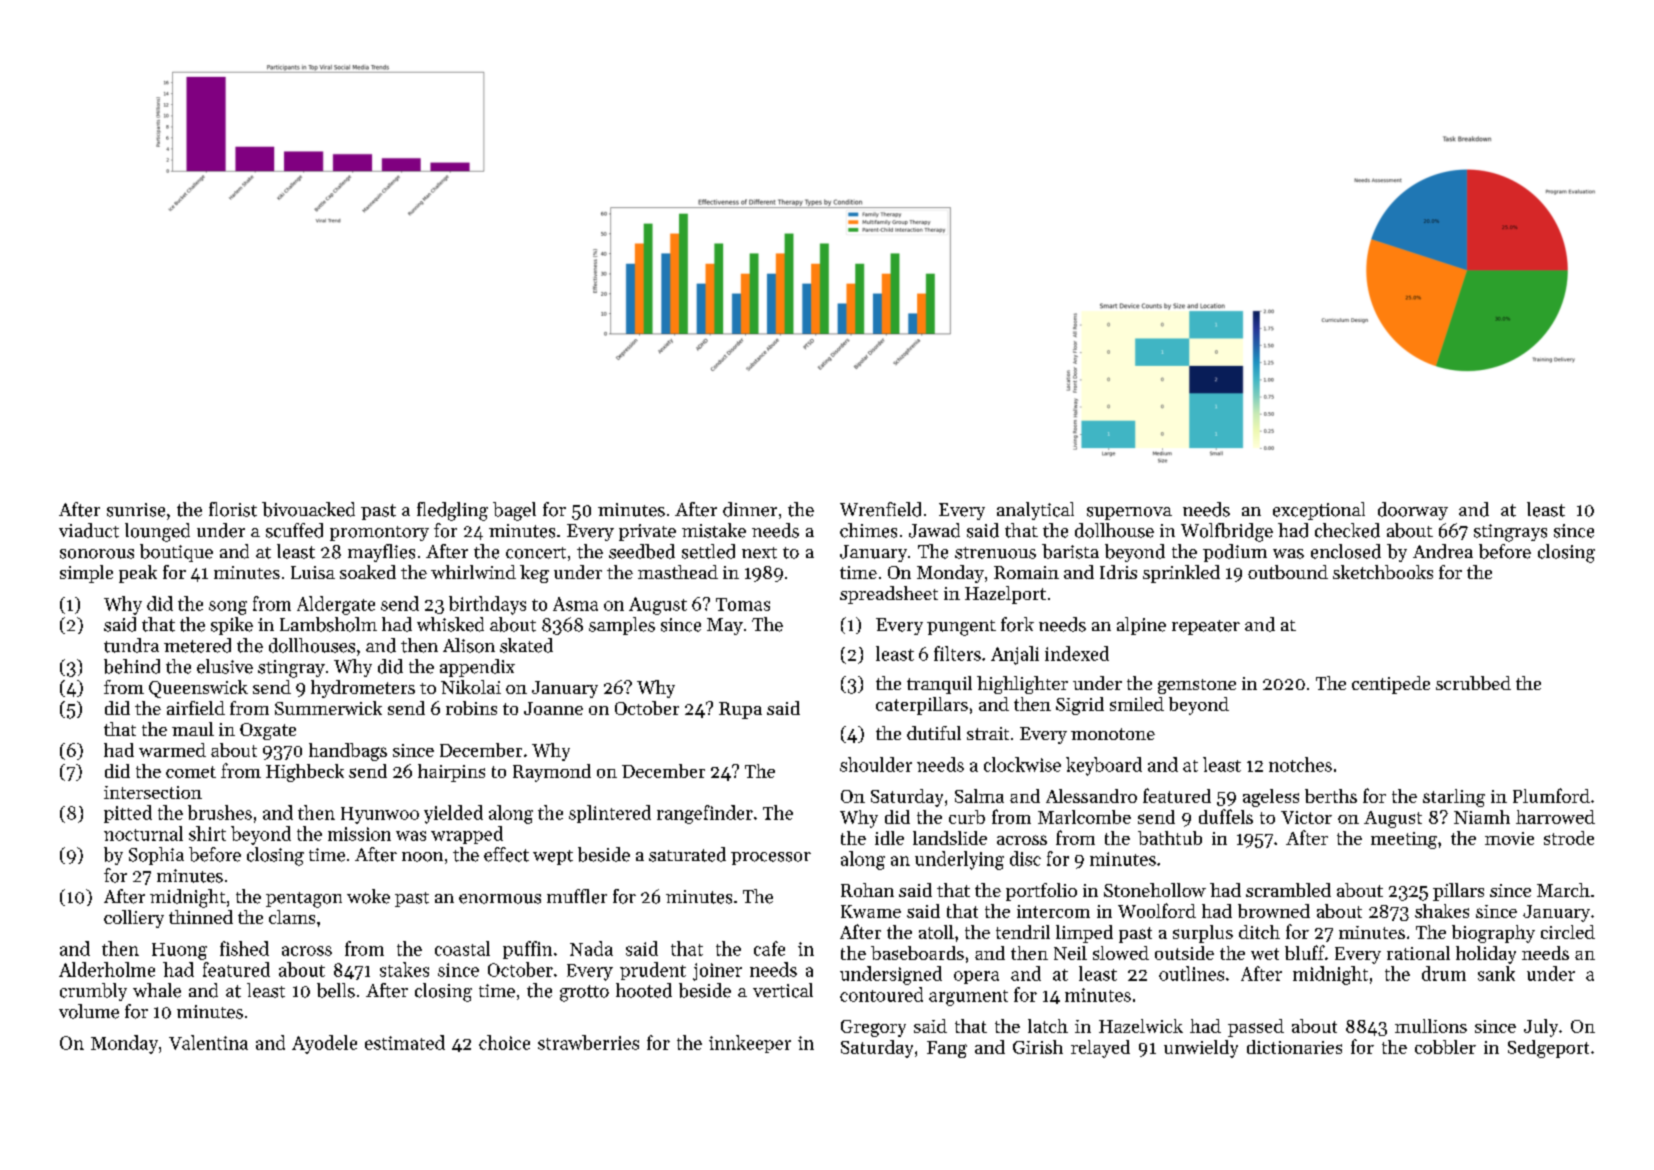  Describe the element at coordinates (136, 510) in the screenshot. I see `sunrise` at that location.
